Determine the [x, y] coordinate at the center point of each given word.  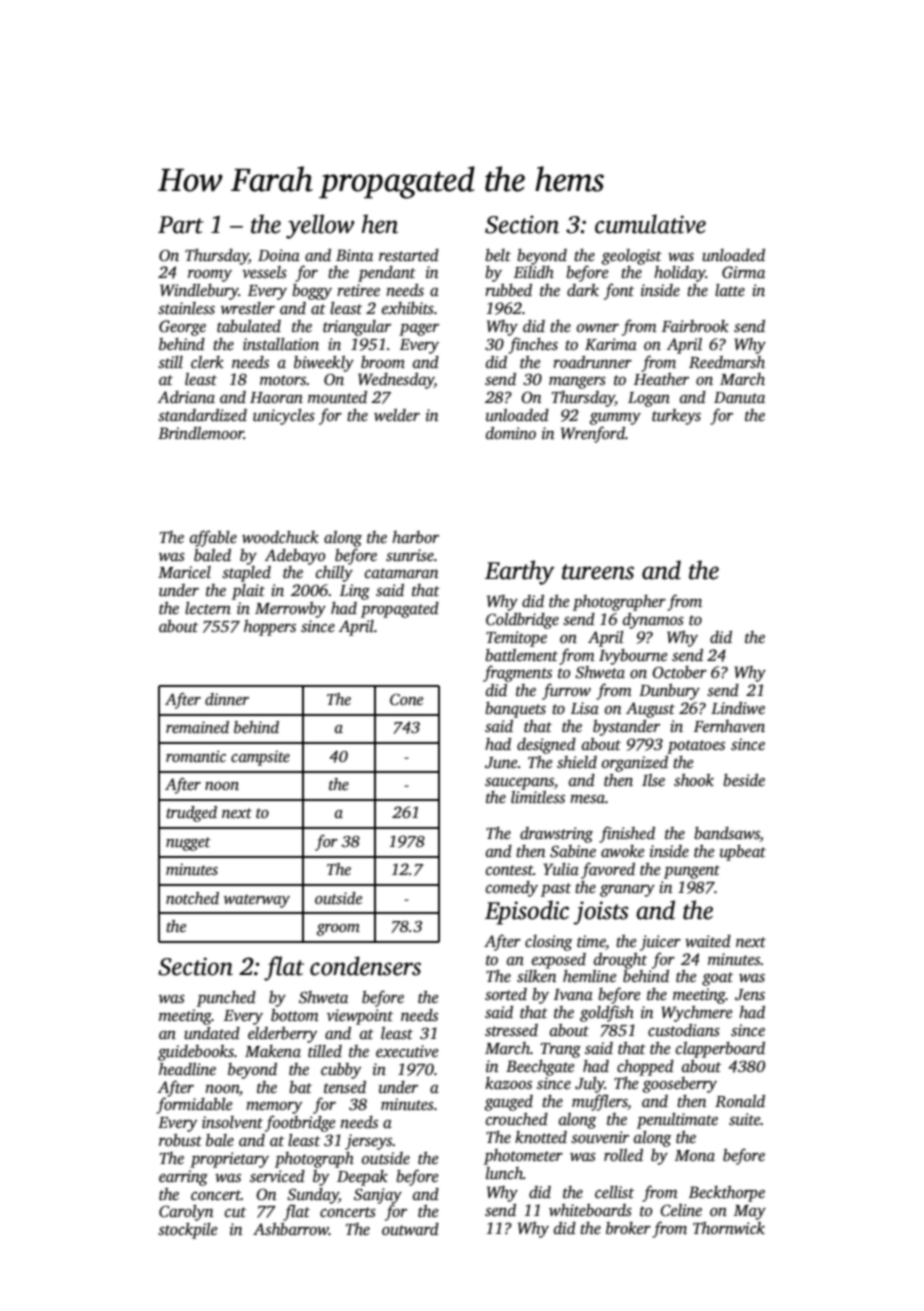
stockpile [188, 1231]
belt [498, 255]
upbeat [743, 853]
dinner [227, 699]
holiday [680, 274]
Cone [406, 700]
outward [410, 1229]
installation [281, 344]
